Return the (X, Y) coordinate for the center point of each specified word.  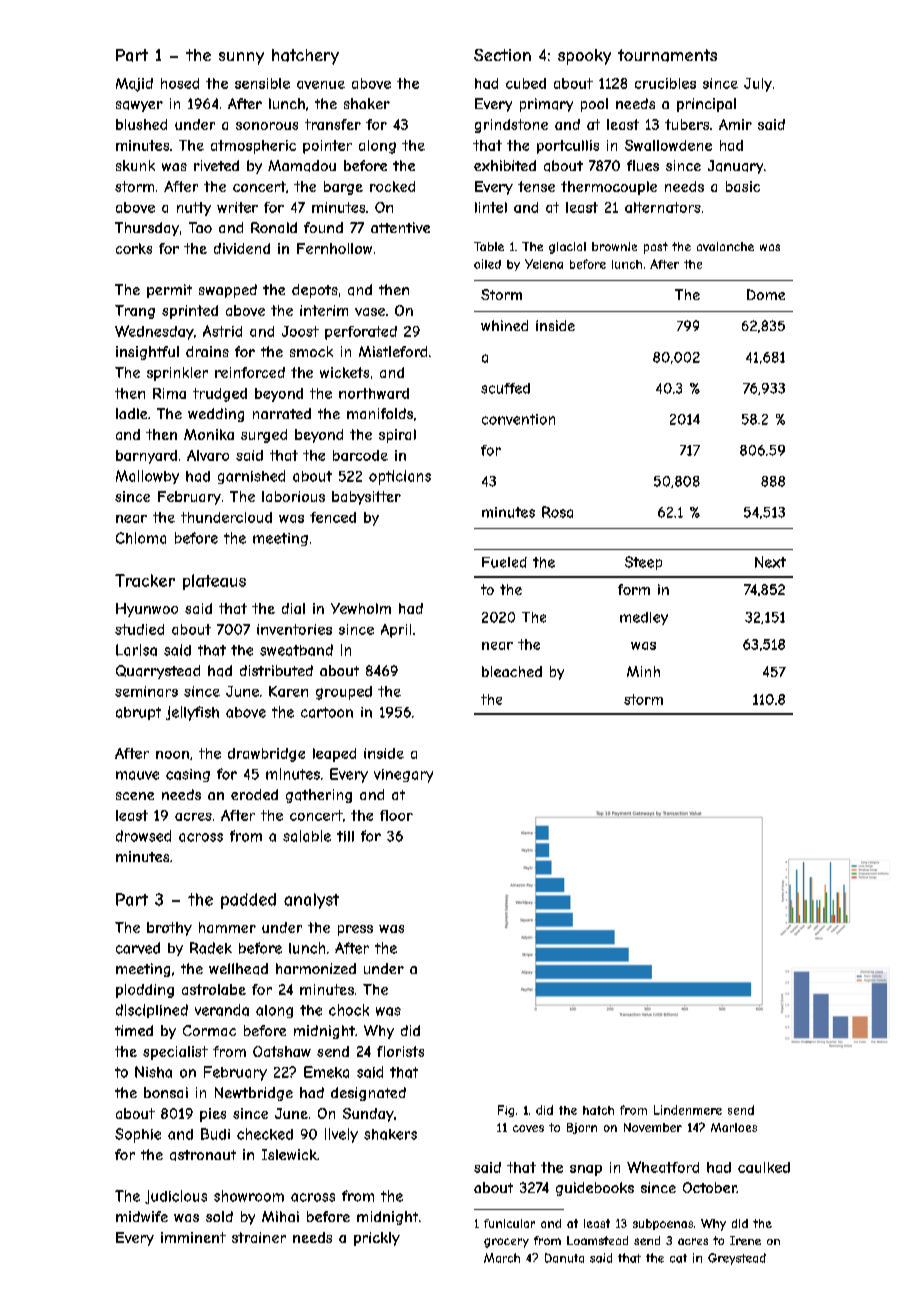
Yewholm (361, 608)
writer (237, 207)
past (656, 248)
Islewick (289, 1154)
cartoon (327, 712)
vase (370, 312)
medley (644, 618)
